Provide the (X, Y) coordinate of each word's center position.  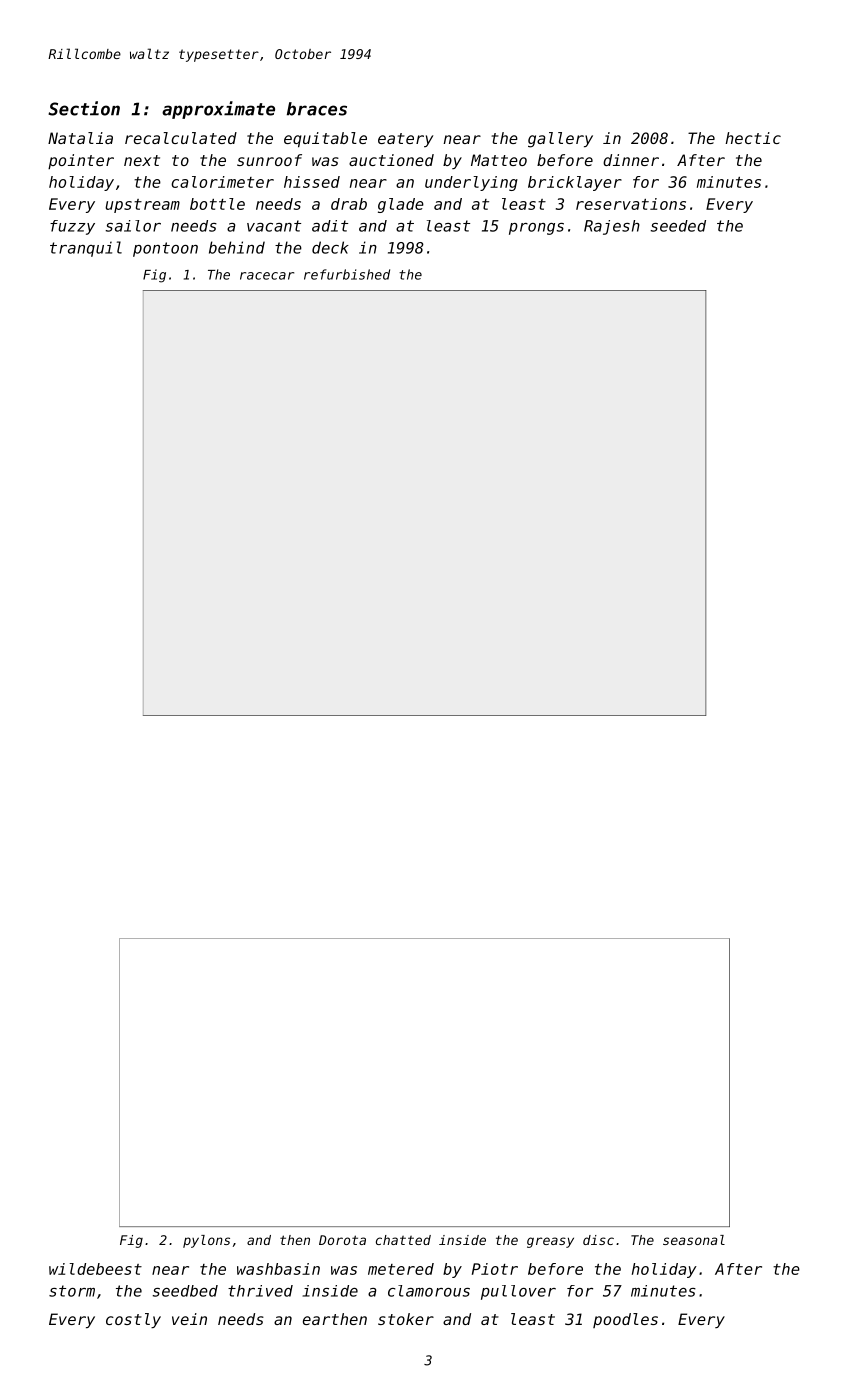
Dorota (342, 1240)
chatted (403, 1240)
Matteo (499, 160)
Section (84, 108)
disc (598, 1240)
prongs (536, 229)
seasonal (694, 1240)
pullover (518, 1292)
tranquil (86, 249)
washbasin (278, 1269)
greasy (550, 1242)
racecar (267, 276)
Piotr (495, 1269)
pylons (206, 1241)
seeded (678, 226)
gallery (560, 140)
